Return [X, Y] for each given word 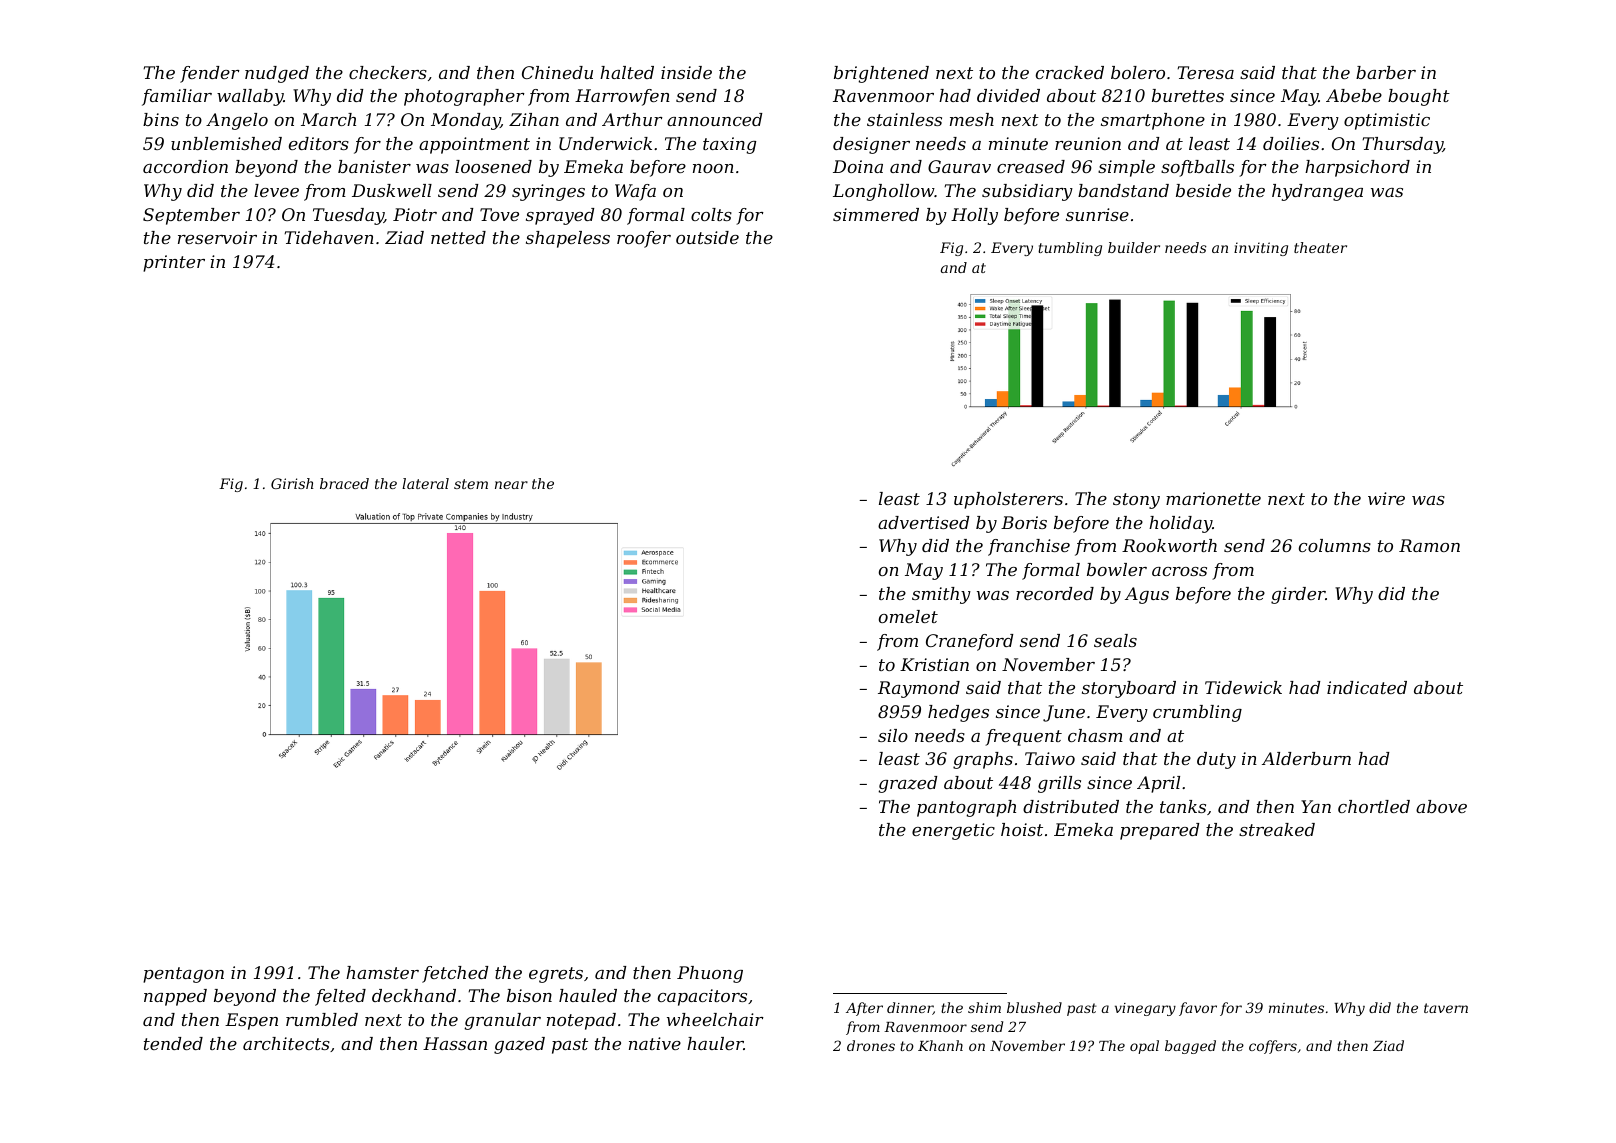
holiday [1180, 524]
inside [686, 72]
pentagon [183, 975]
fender [210, 74]
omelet [908, 616]
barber [1386, 72]
